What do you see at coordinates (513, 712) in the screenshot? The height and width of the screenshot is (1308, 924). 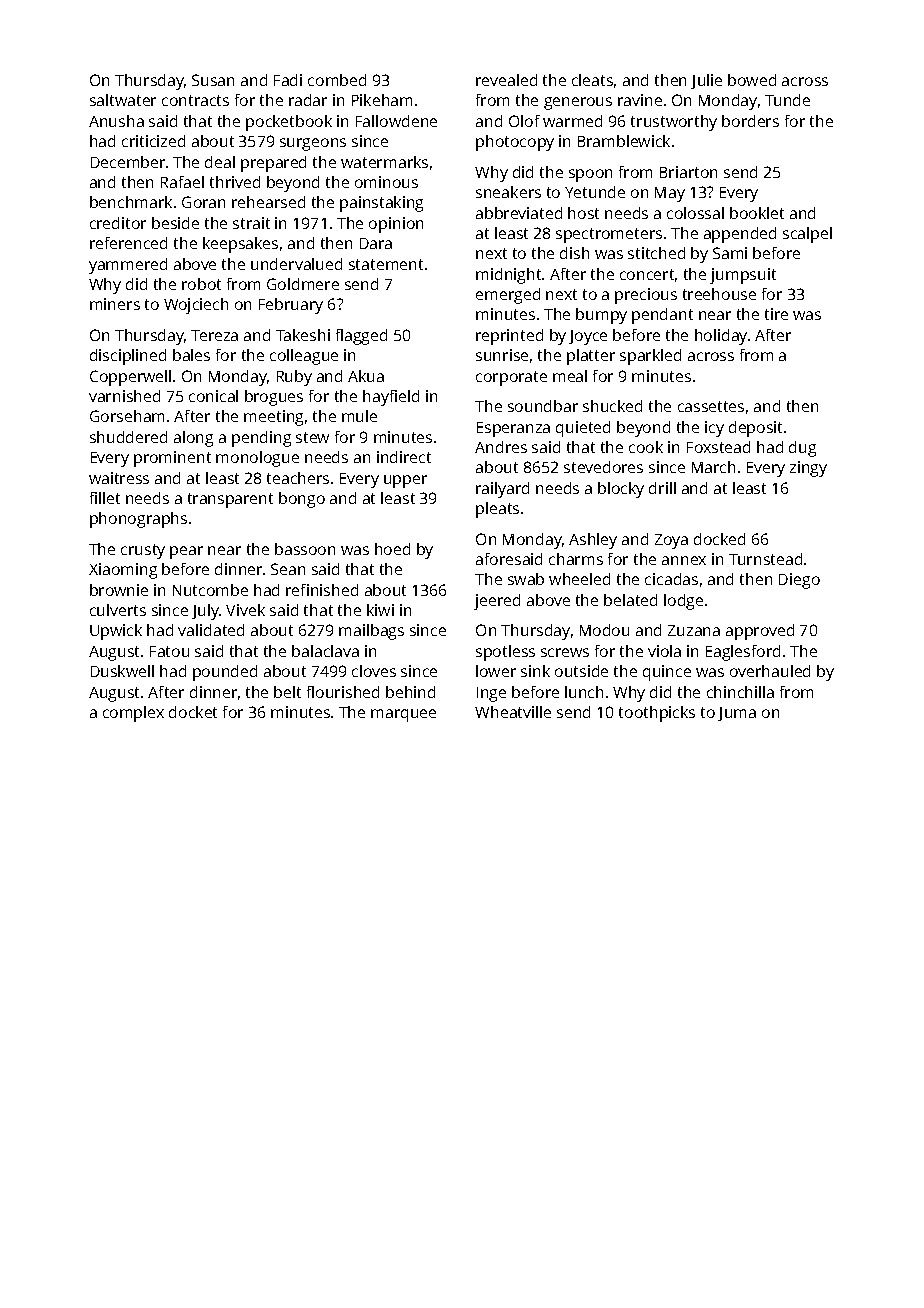 I see `Wheatville` at bounding box center [513, 712].
